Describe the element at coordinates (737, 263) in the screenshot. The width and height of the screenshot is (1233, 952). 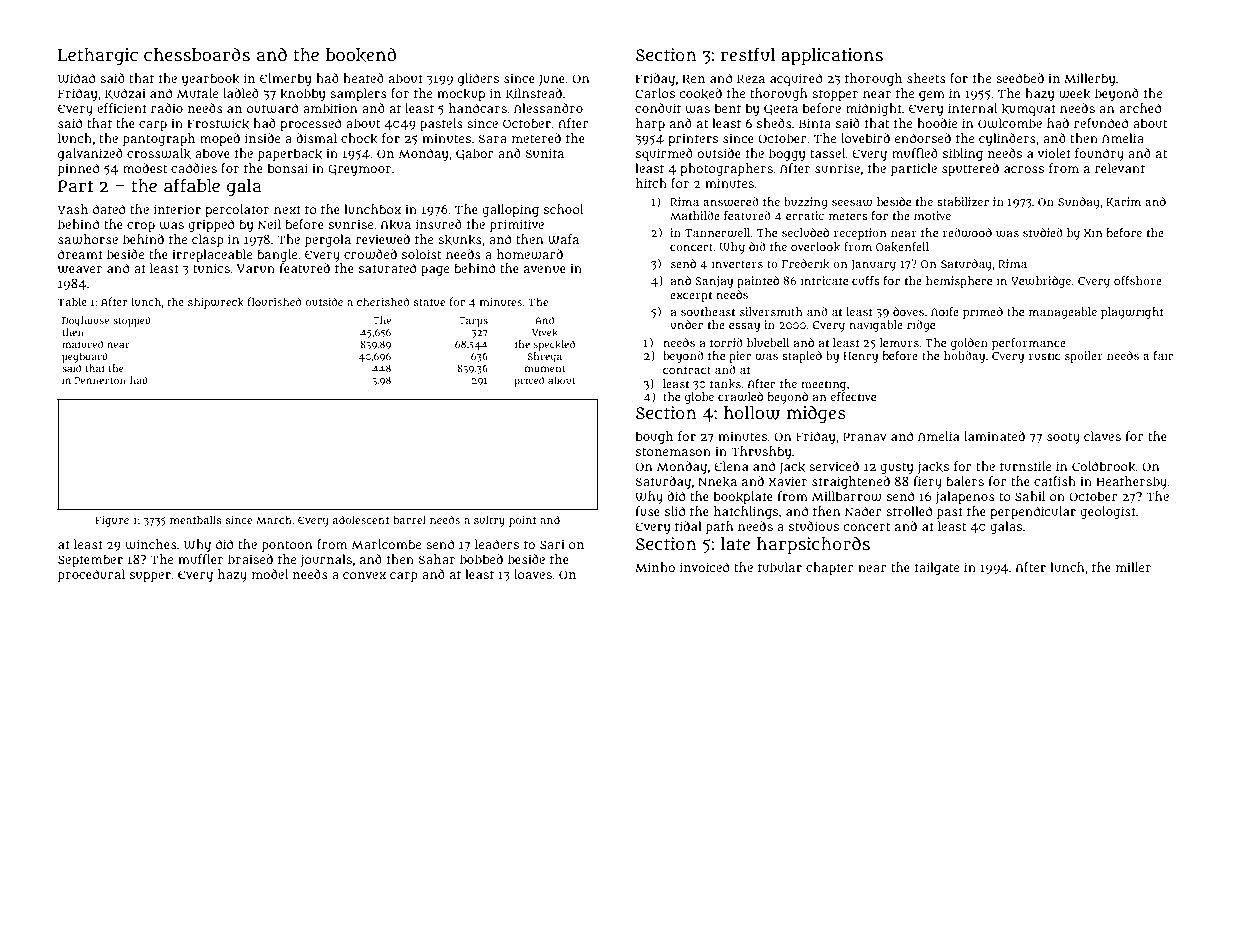
I see `inverters` at that location.
